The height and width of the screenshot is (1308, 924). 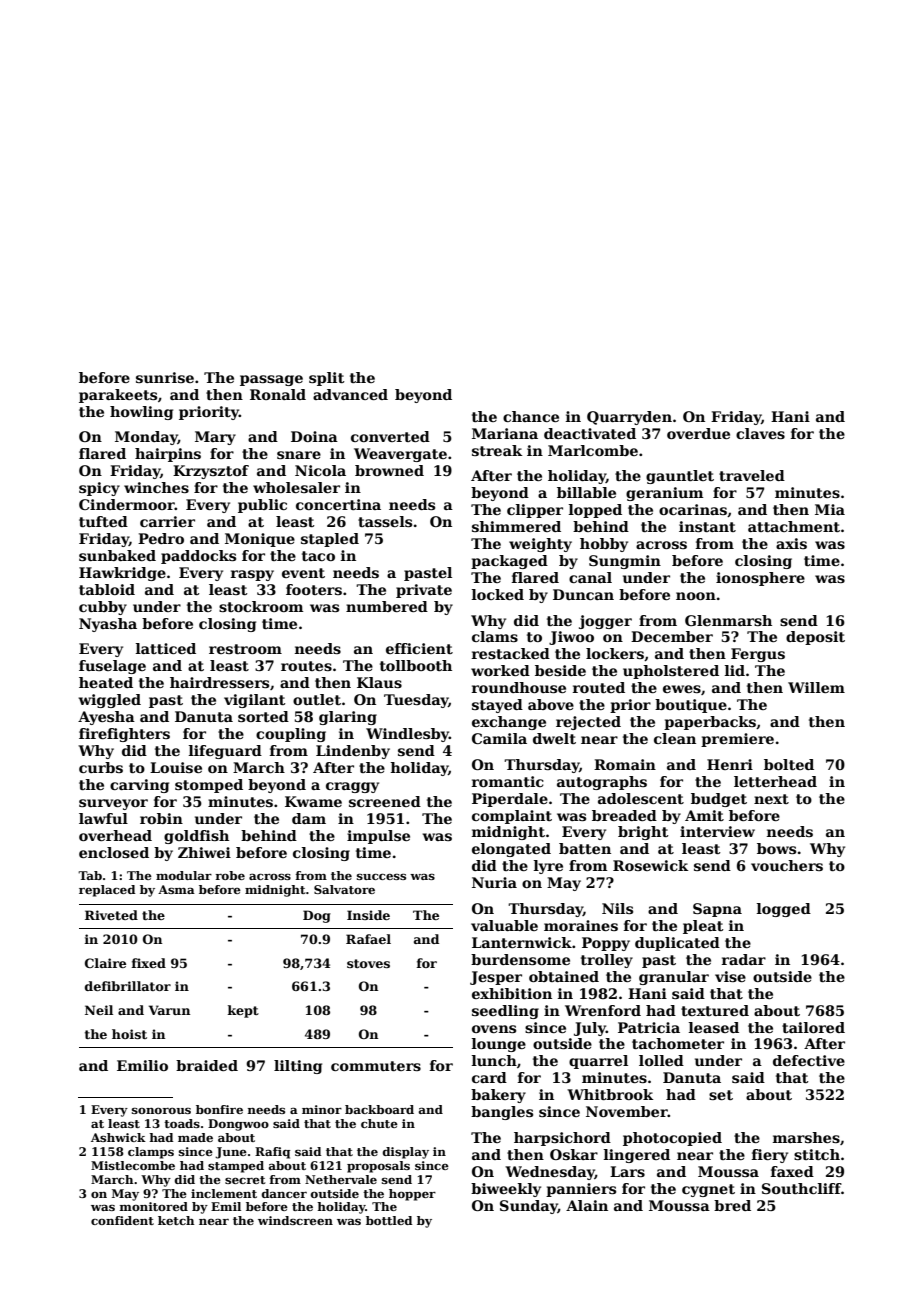 I want to click on stoves, so click(x=368, y=963).
